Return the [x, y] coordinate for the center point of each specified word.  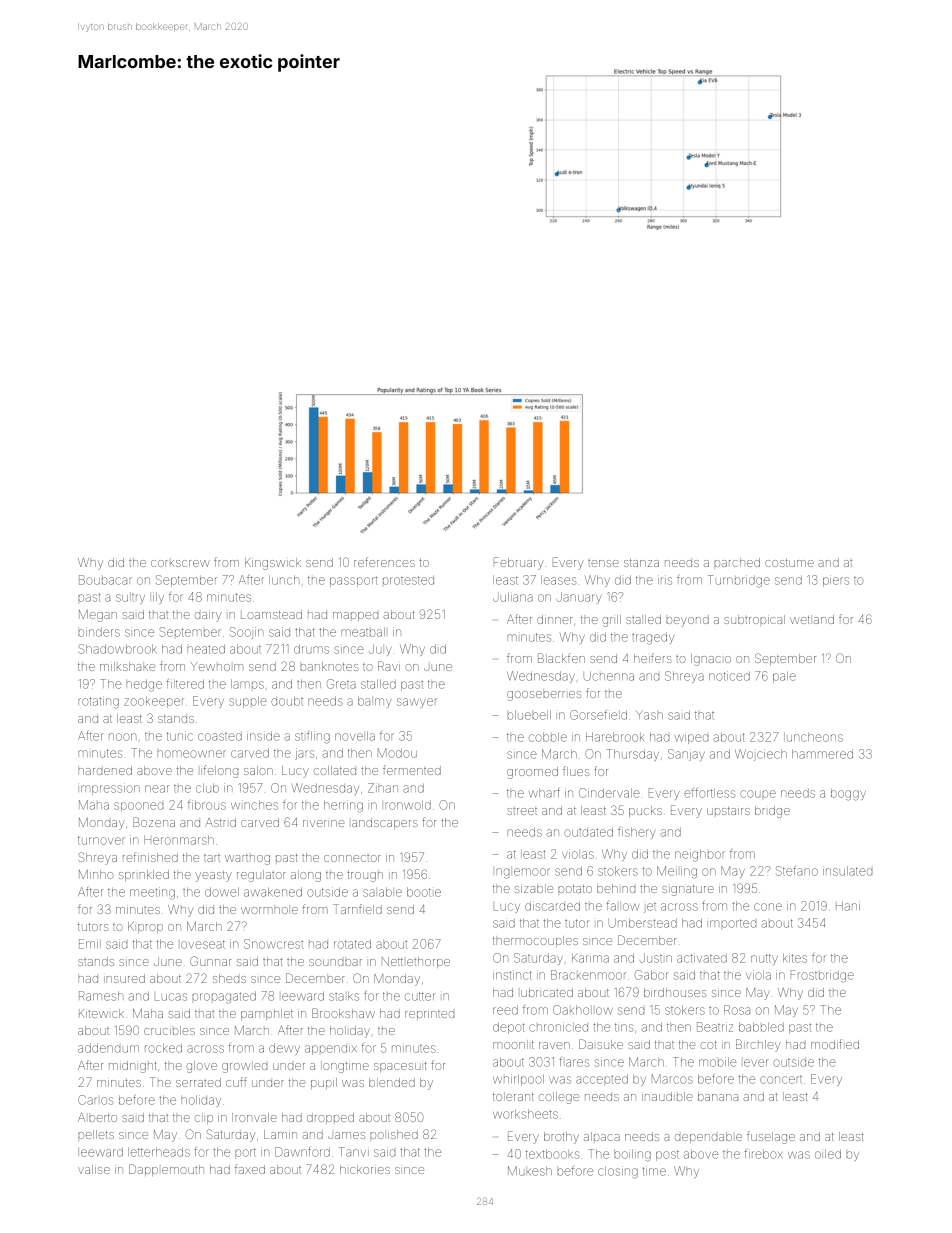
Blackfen [561, 658]
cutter [420, 996]
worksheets [525, 1114]
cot [708, 1045]
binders [99, 632]
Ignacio [711, 660]
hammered [822, 754]
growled [244, 1067]
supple [248, 702]
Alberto [97, 1117]
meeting [152, 893]
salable [382, 892]
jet [650, 908]
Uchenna [609, 676]
